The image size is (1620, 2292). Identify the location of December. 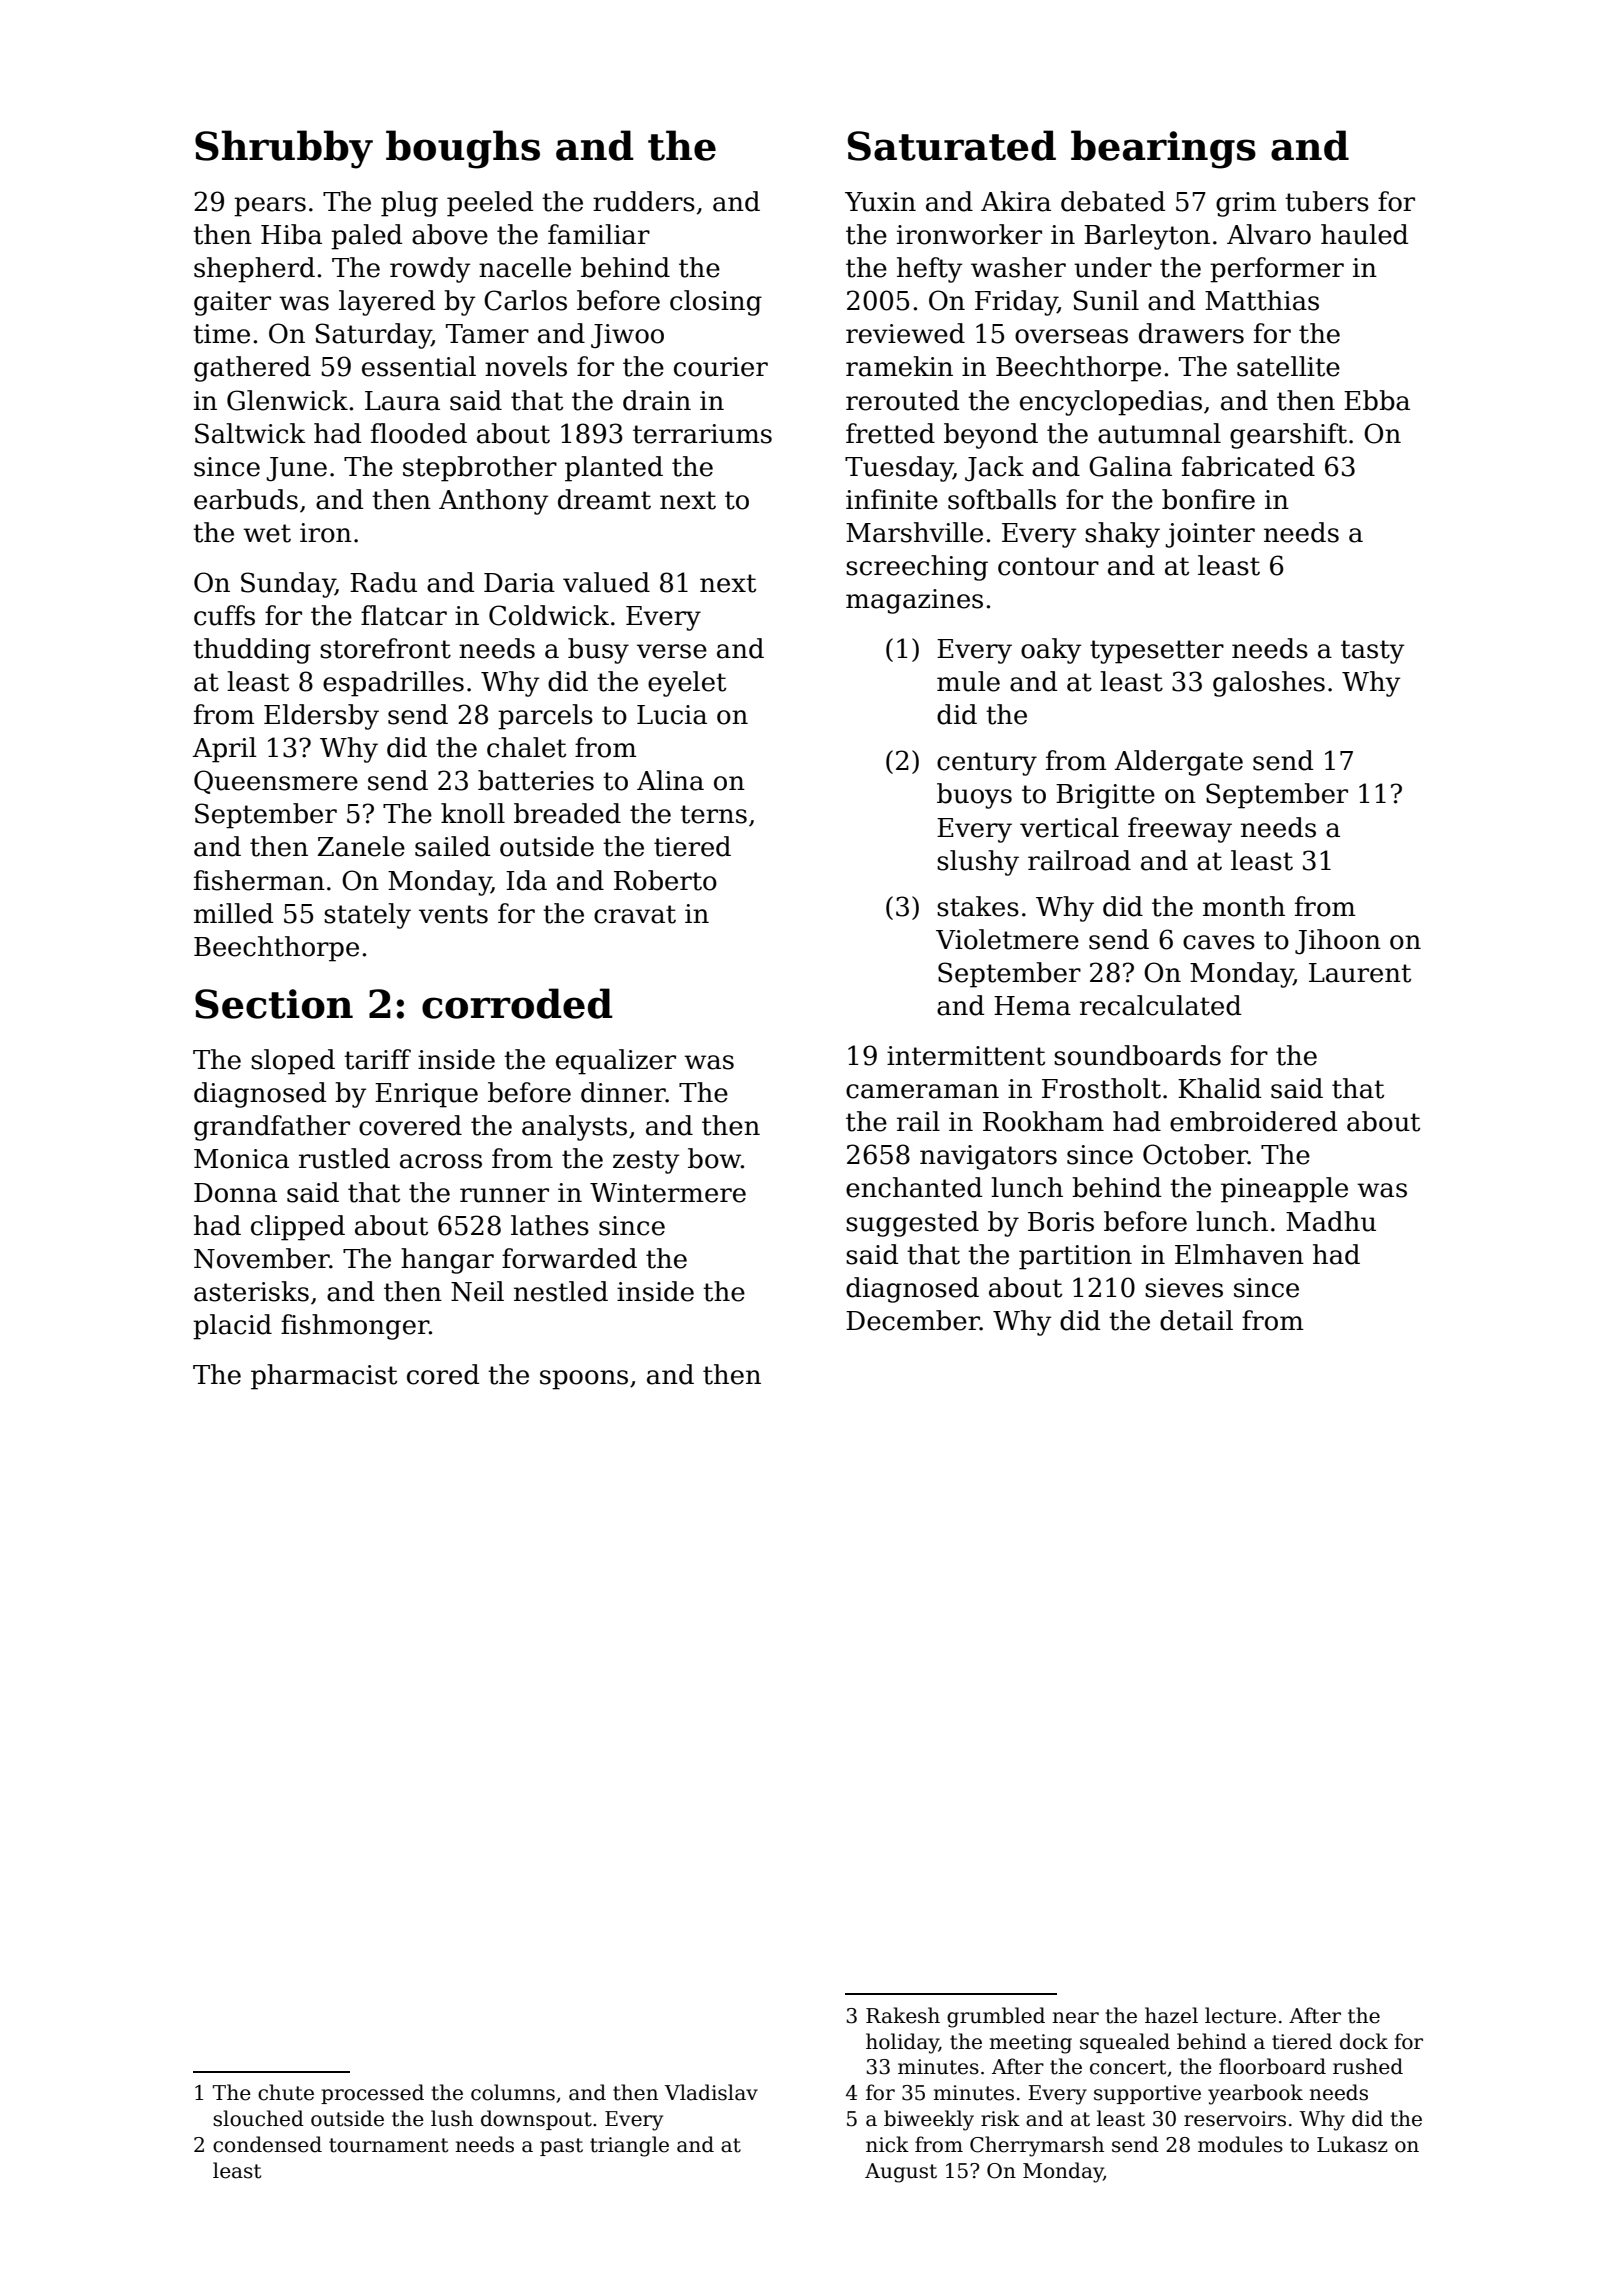
(913, 1320).
